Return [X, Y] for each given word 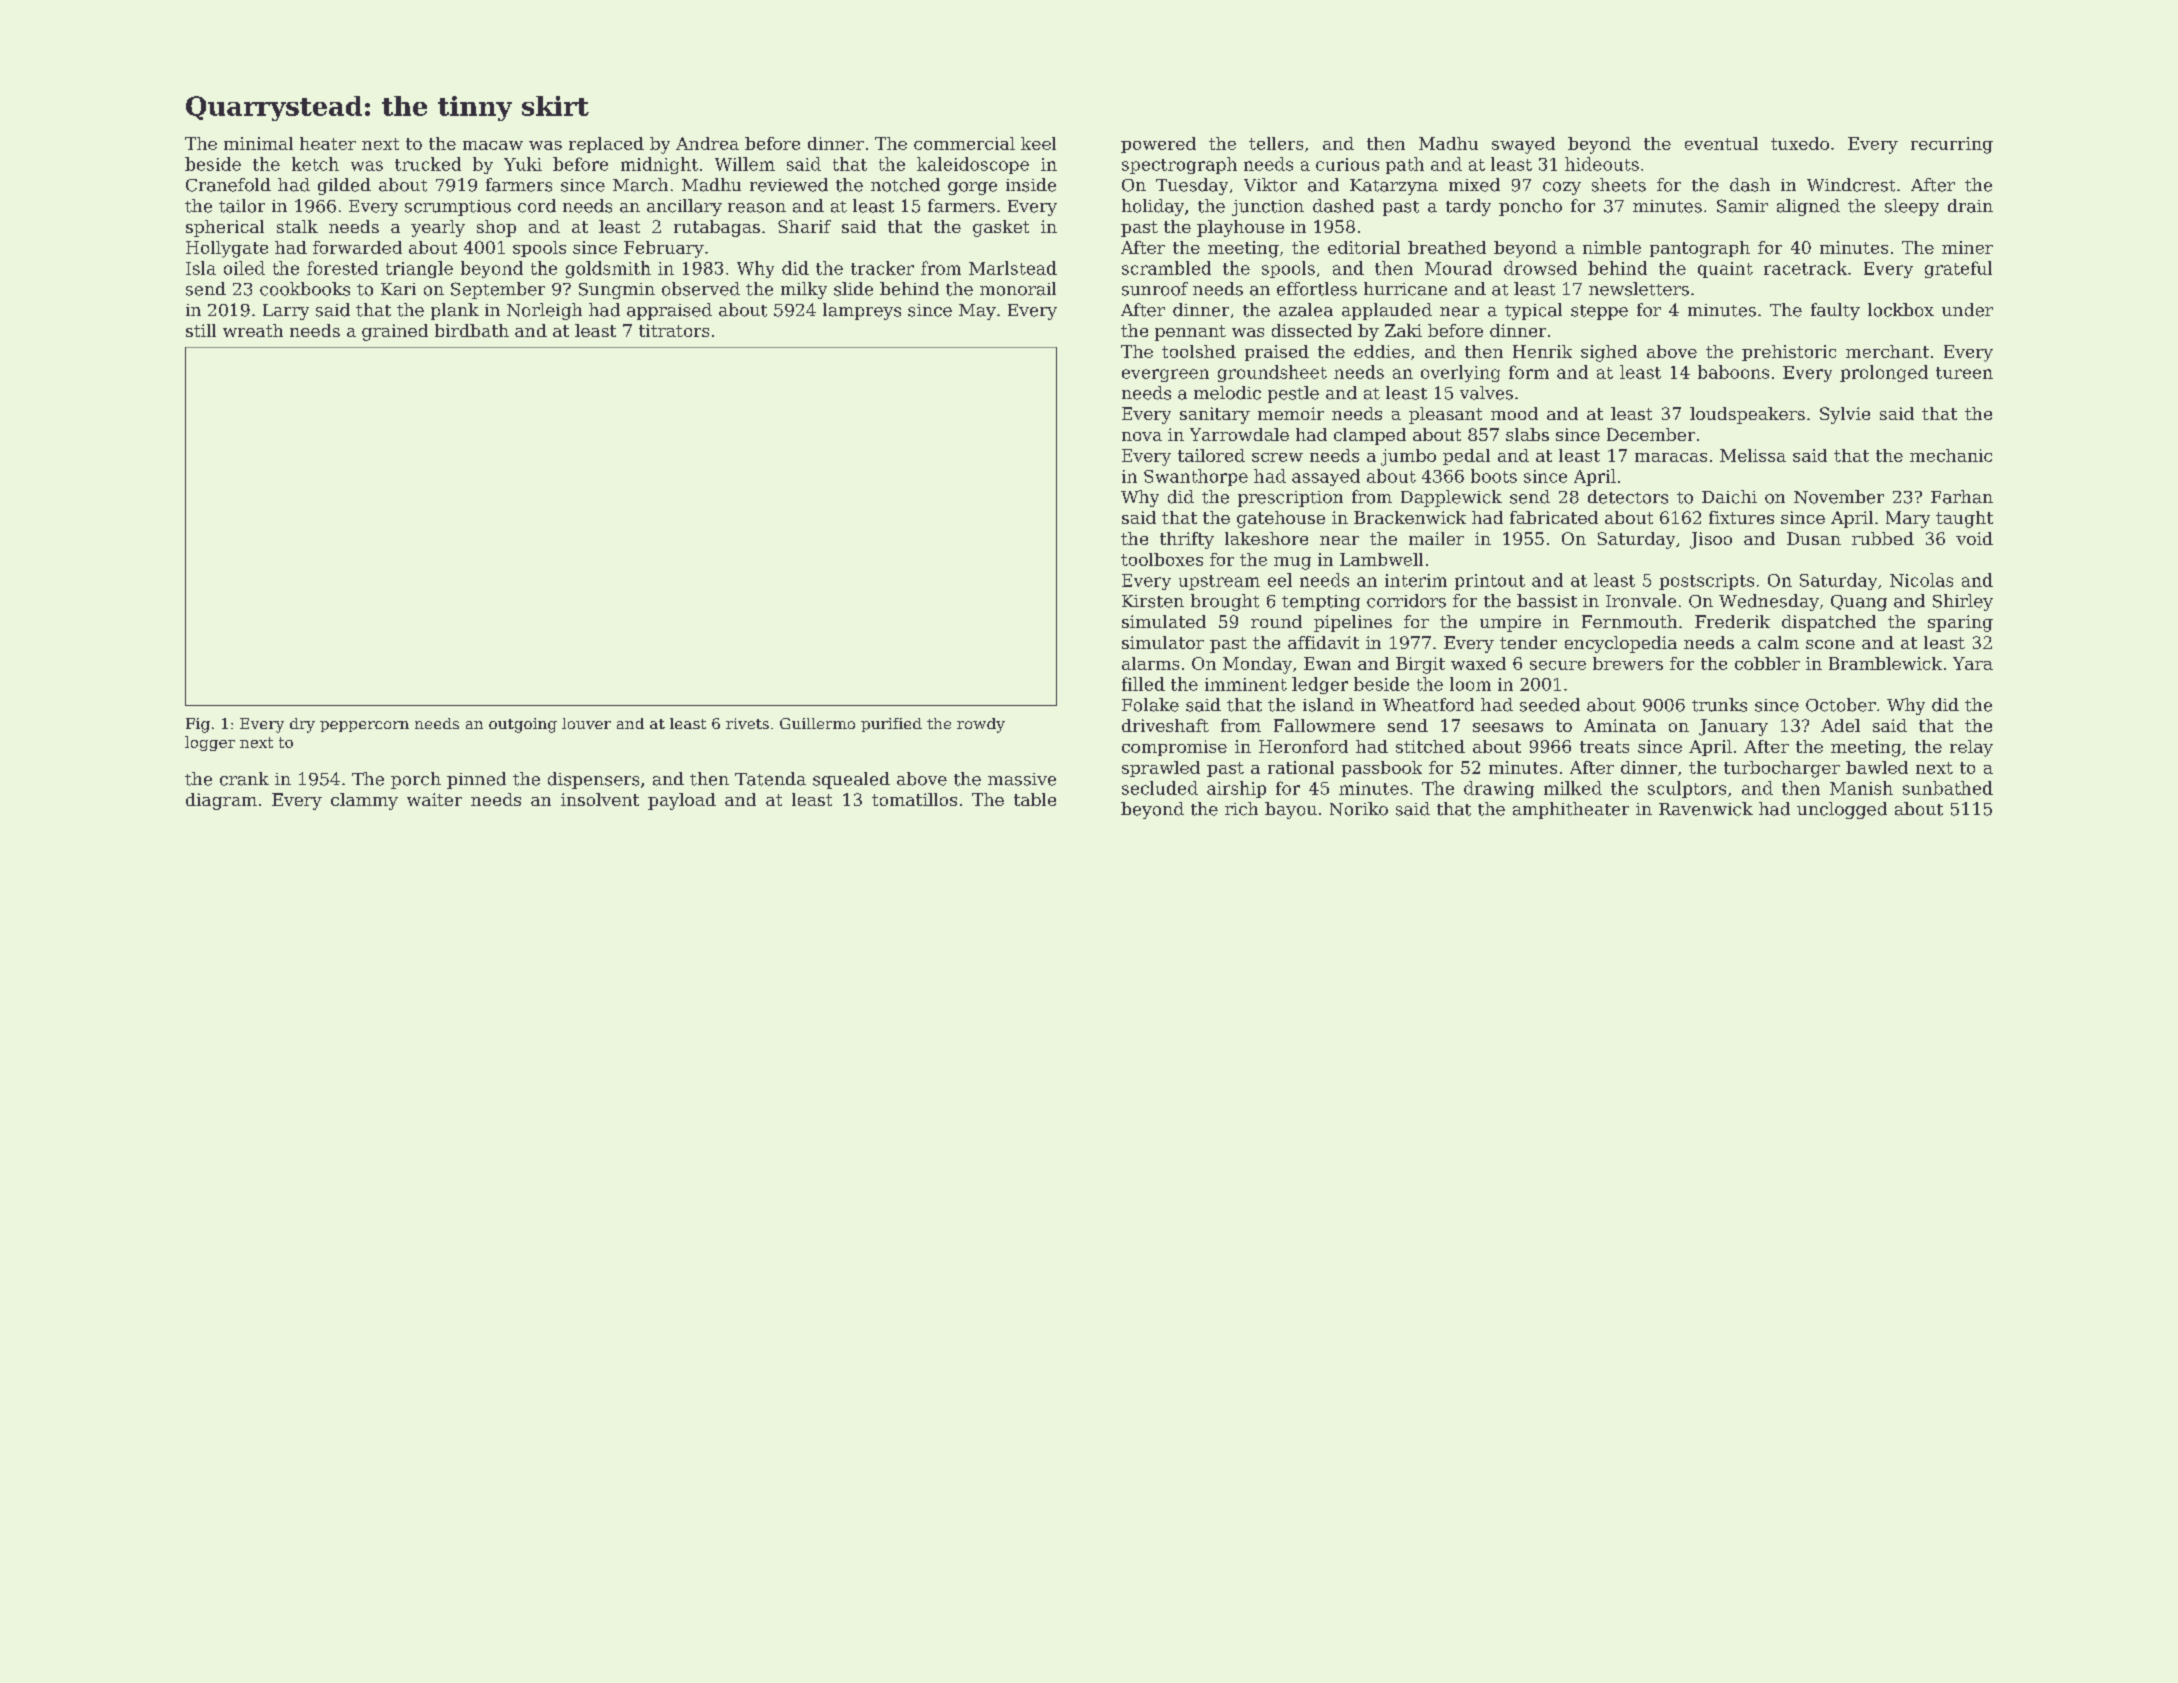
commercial [964, 143]
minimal [258, 143]
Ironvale [1641, 601]
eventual [1721, 143]
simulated [1164, 621]
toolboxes [1162, 559]
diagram [221, 801]
